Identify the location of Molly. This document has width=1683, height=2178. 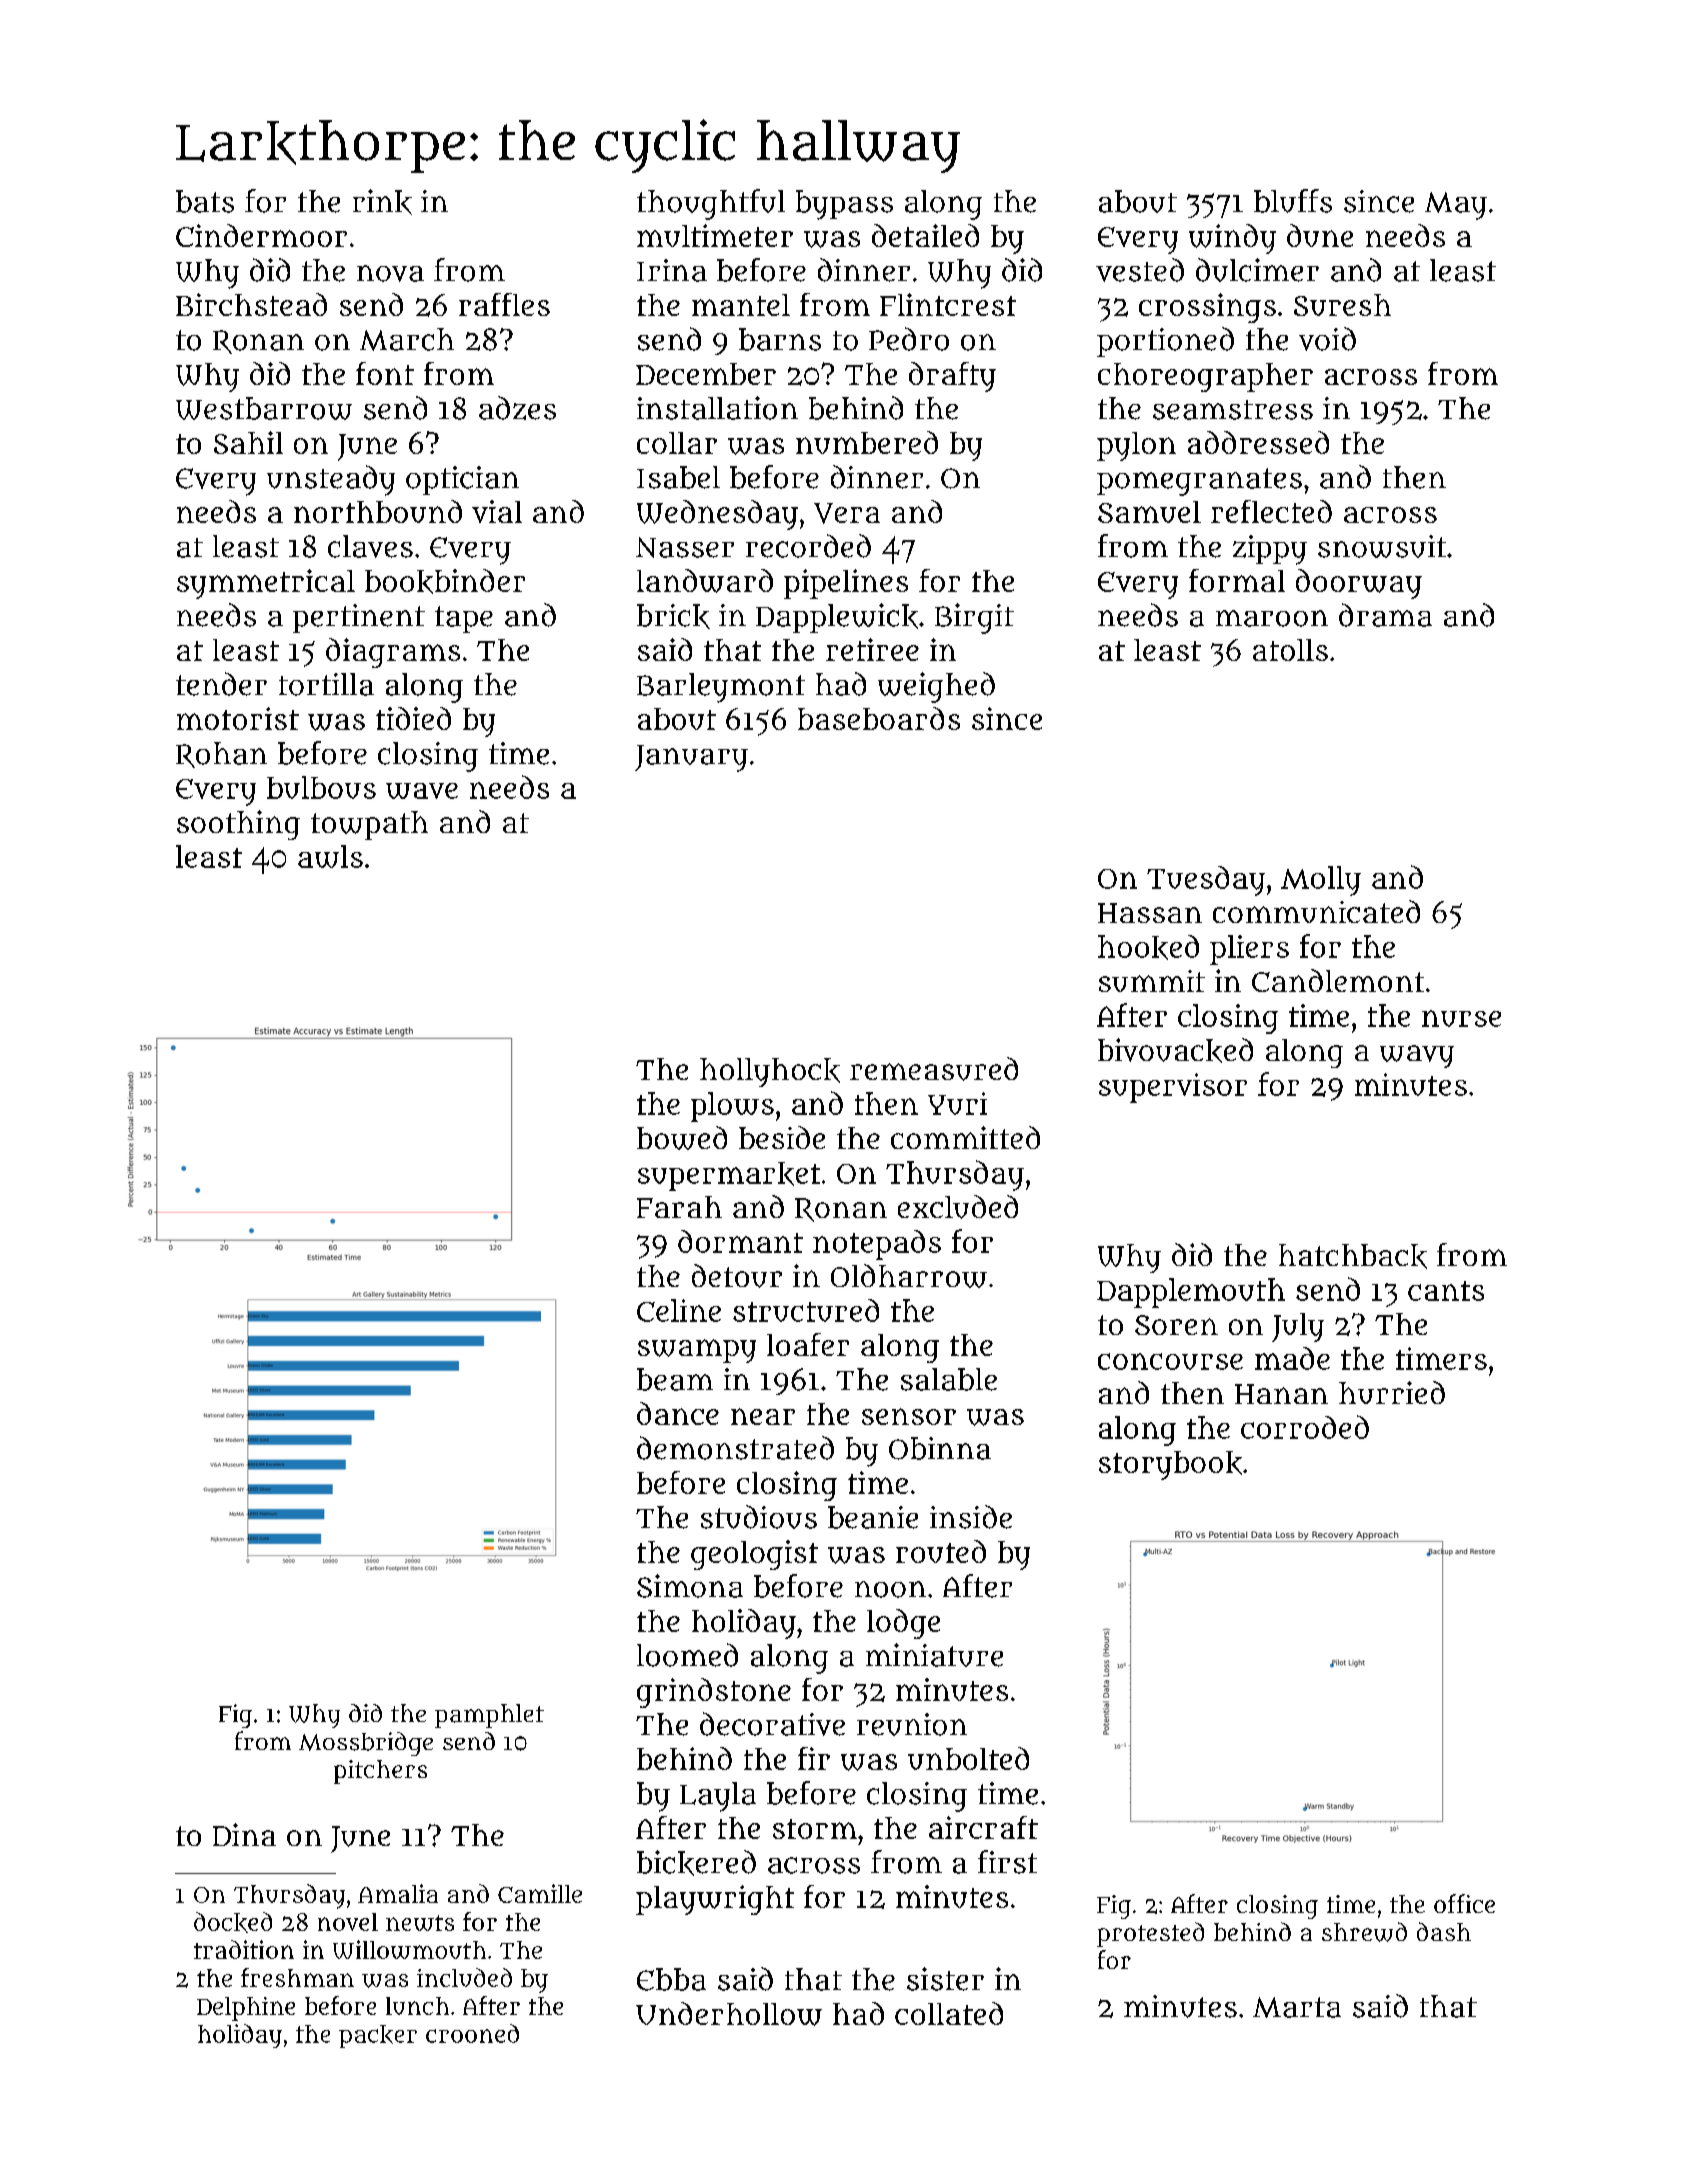
(1321, 881).
